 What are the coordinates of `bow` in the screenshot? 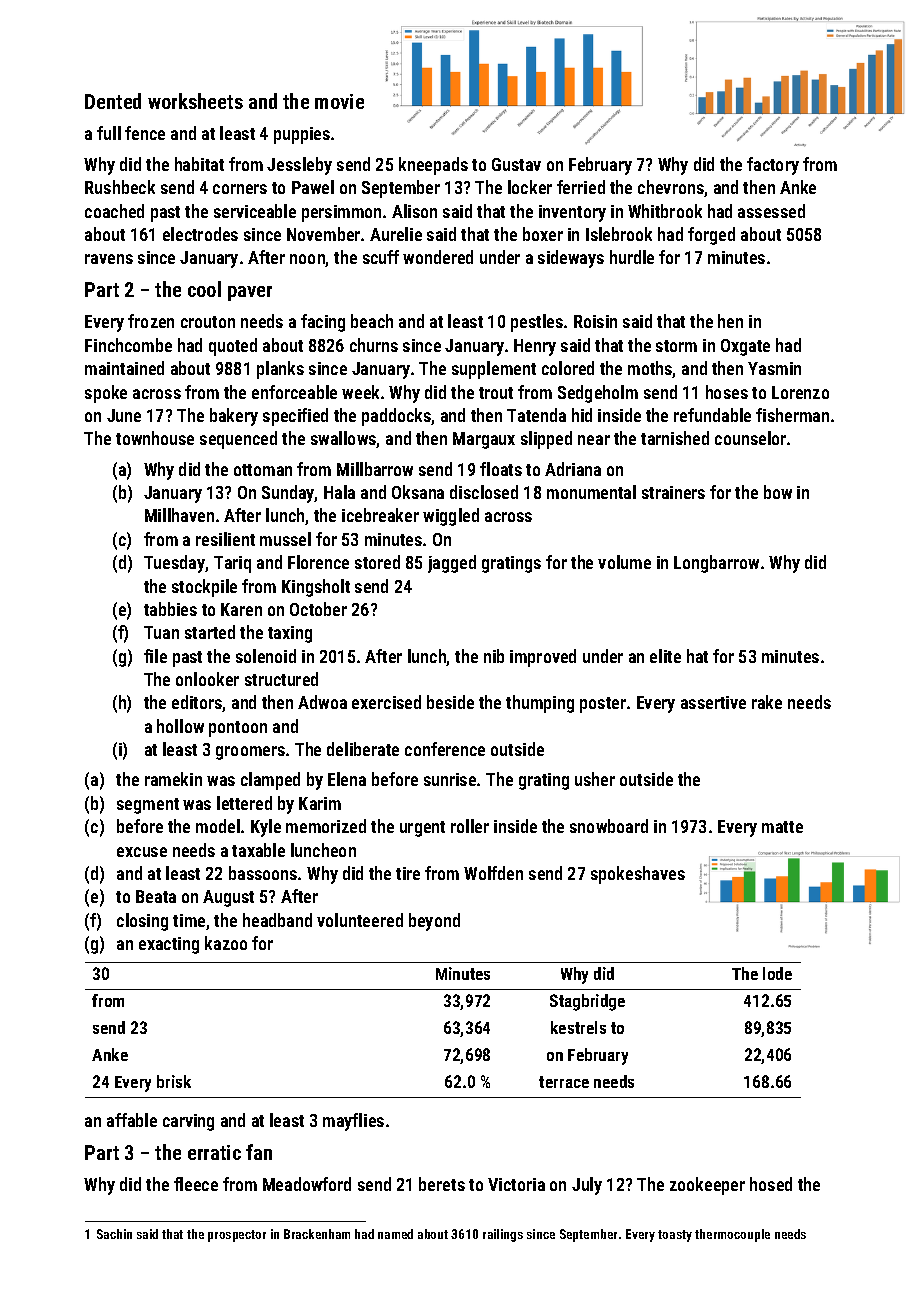 It's located at (778, 492).
